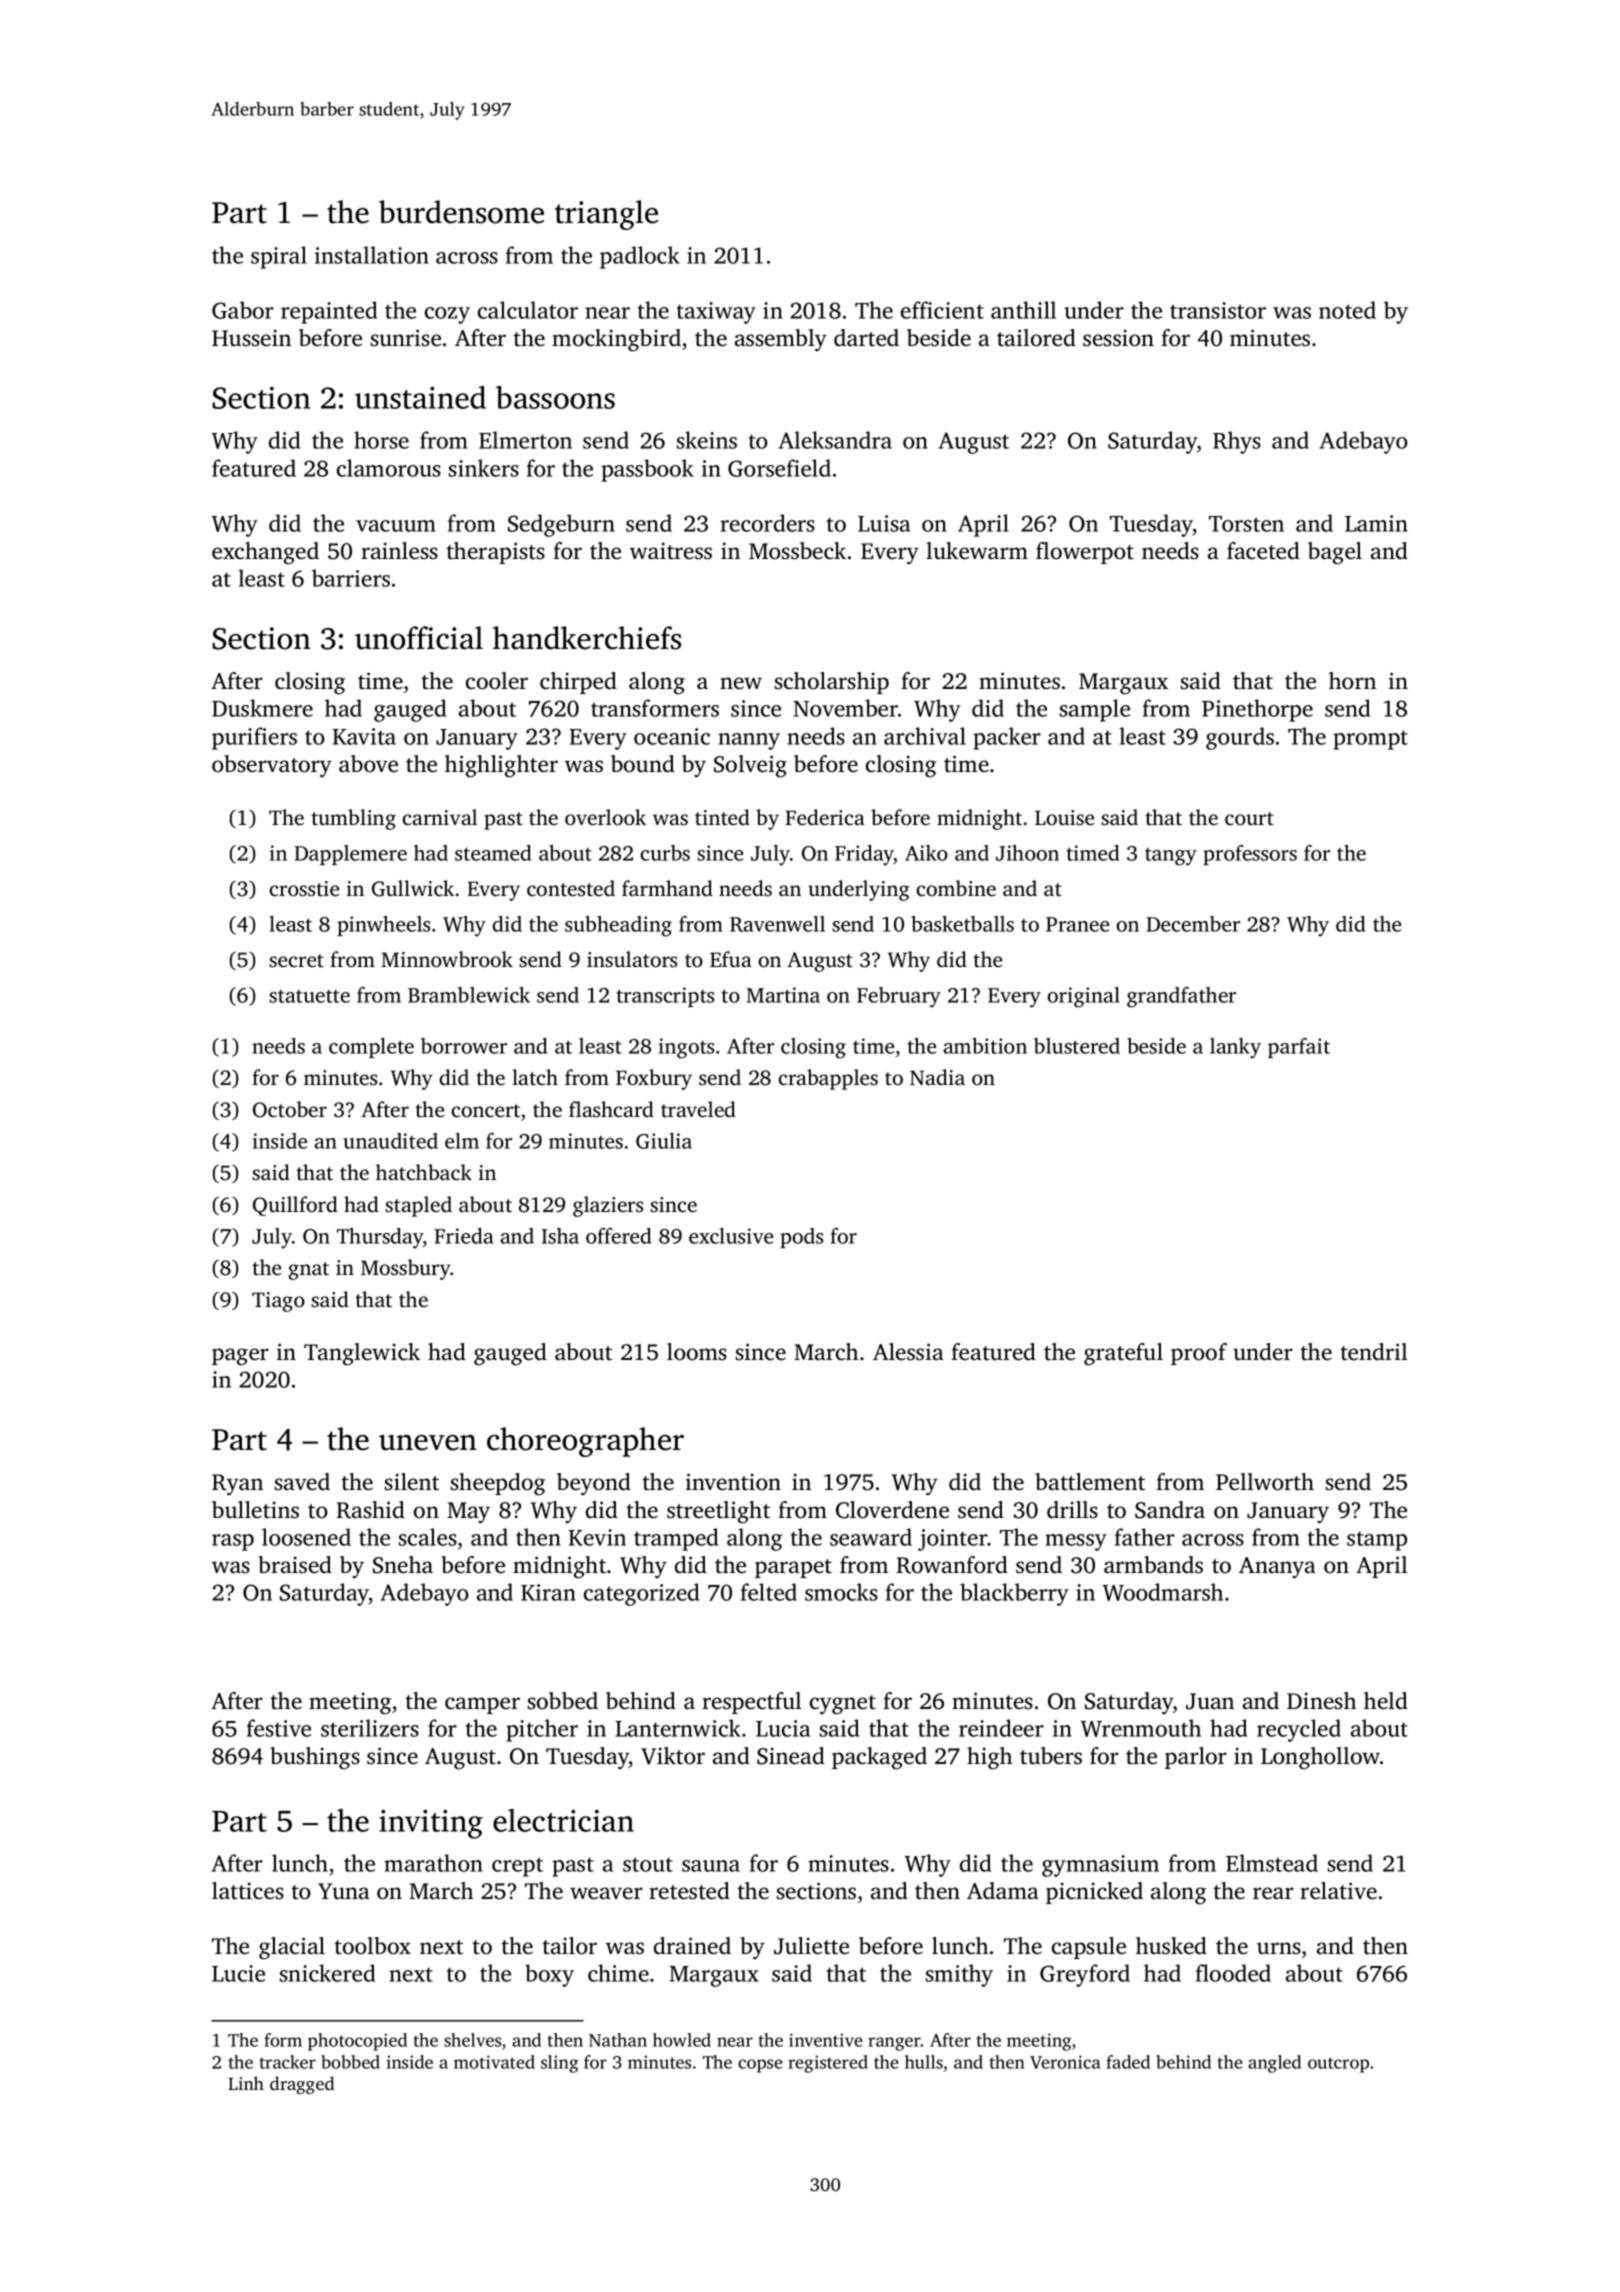 The image size is (1620, 2292). I want to click on noted, so click(1347, 310).
